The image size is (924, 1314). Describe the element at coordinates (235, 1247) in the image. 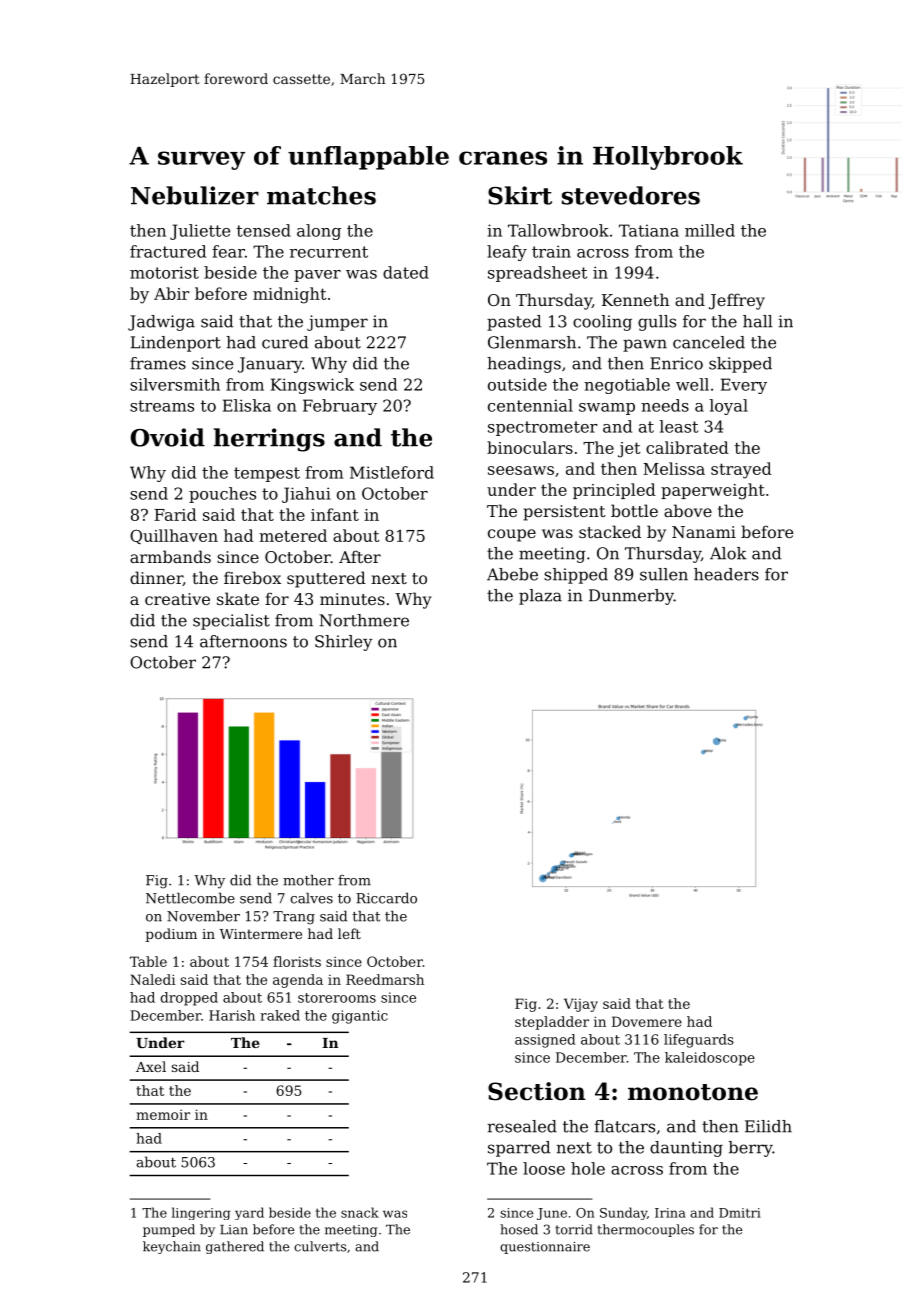

I see `gathered` at that location.
